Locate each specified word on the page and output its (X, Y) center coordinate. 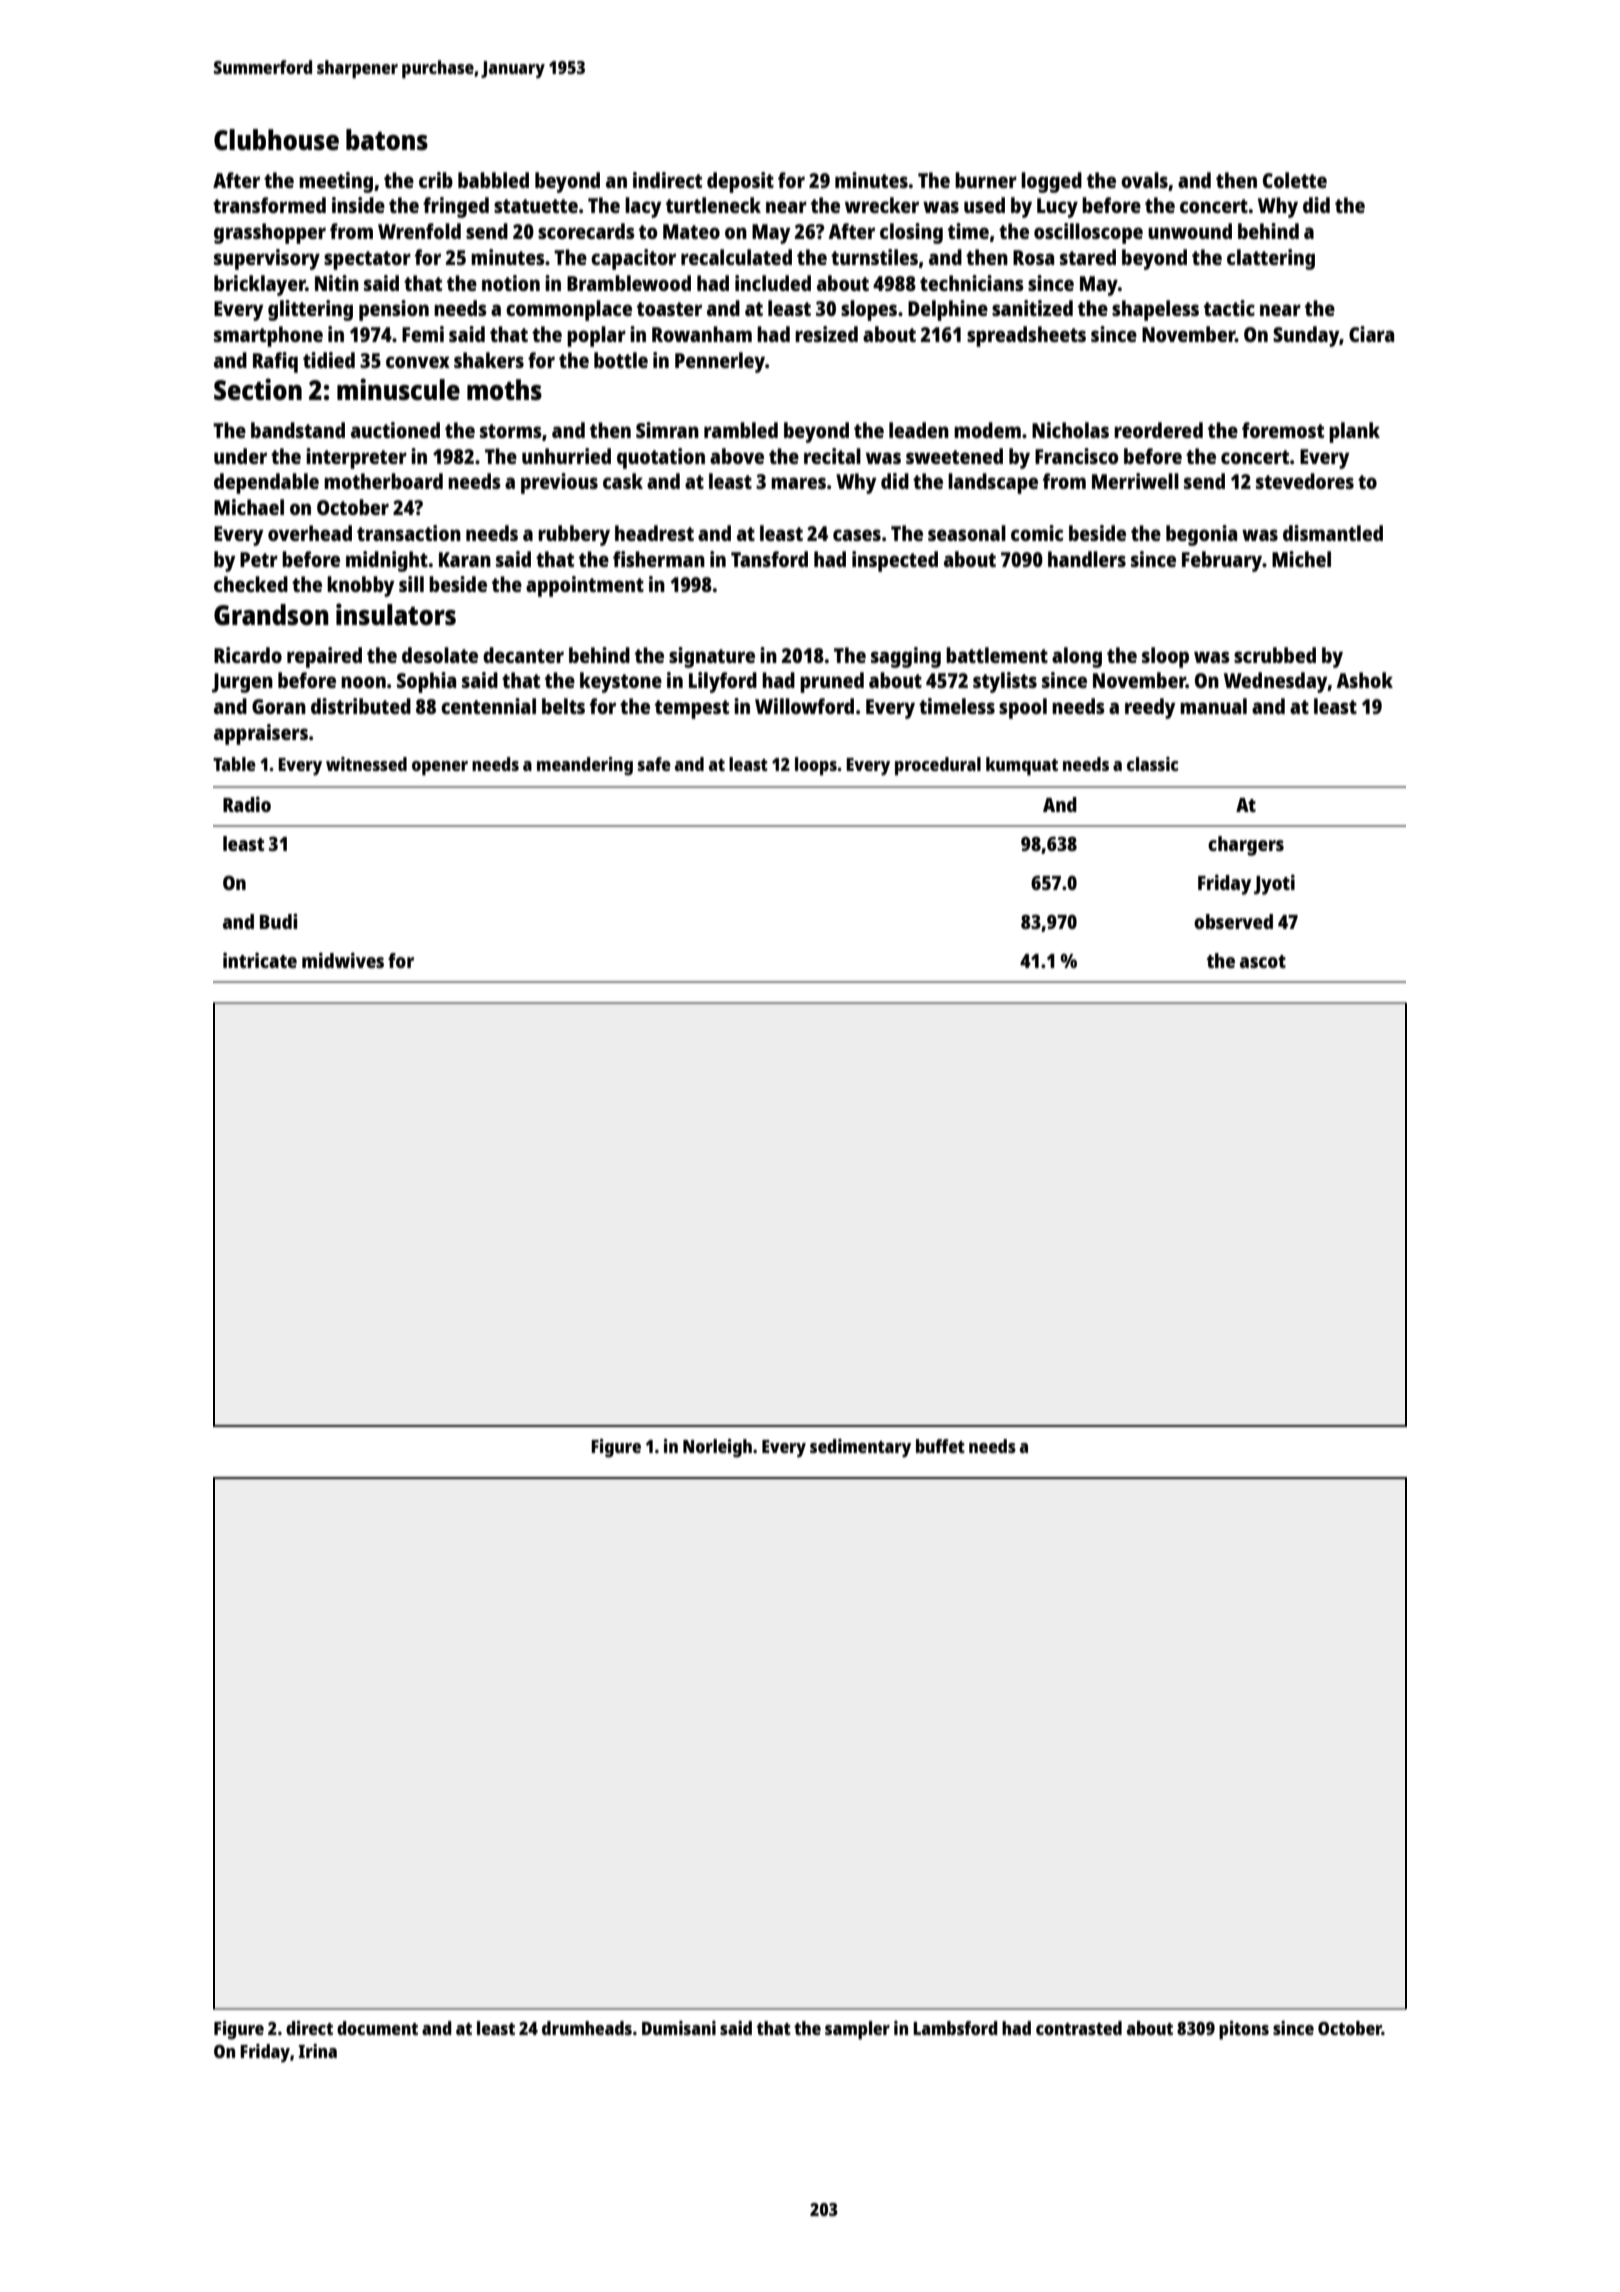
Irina (318, 2051)
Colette (1295, 180)
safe (654, 764)
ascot (1263, 961)
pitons (1244, 2030)
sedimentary (860, 1448)
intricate (260, 960)
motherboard (383, 481)
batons (387, 139)
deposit (740, 182)
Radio (247, 804)
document (377, 2028)
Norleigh (717, 1448)
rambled (741, 430)
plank (1354, 432)
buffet (940, 1446)
